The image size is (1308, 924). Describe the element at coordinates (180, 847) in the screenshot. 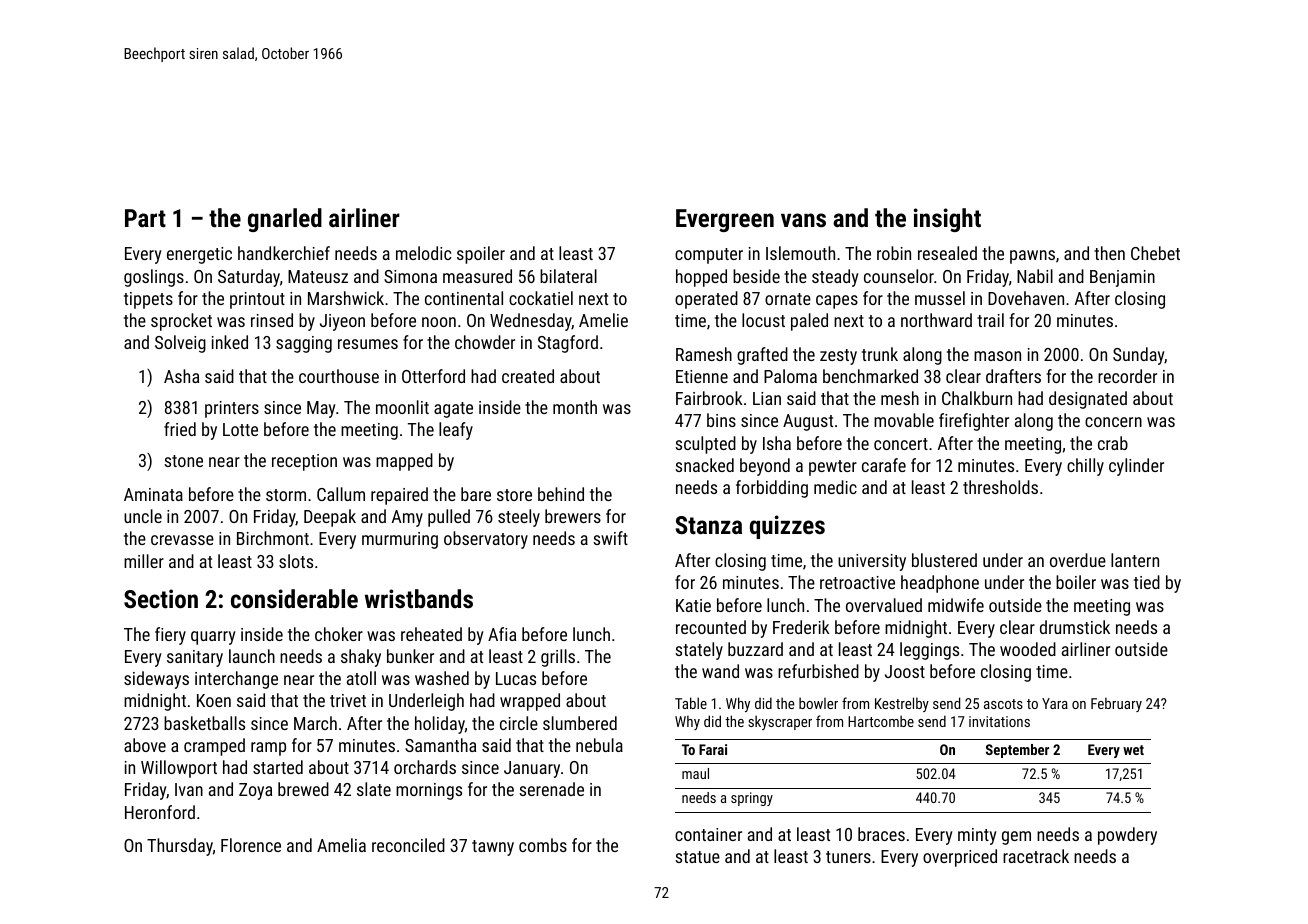

I see `Thursday` at that location.
